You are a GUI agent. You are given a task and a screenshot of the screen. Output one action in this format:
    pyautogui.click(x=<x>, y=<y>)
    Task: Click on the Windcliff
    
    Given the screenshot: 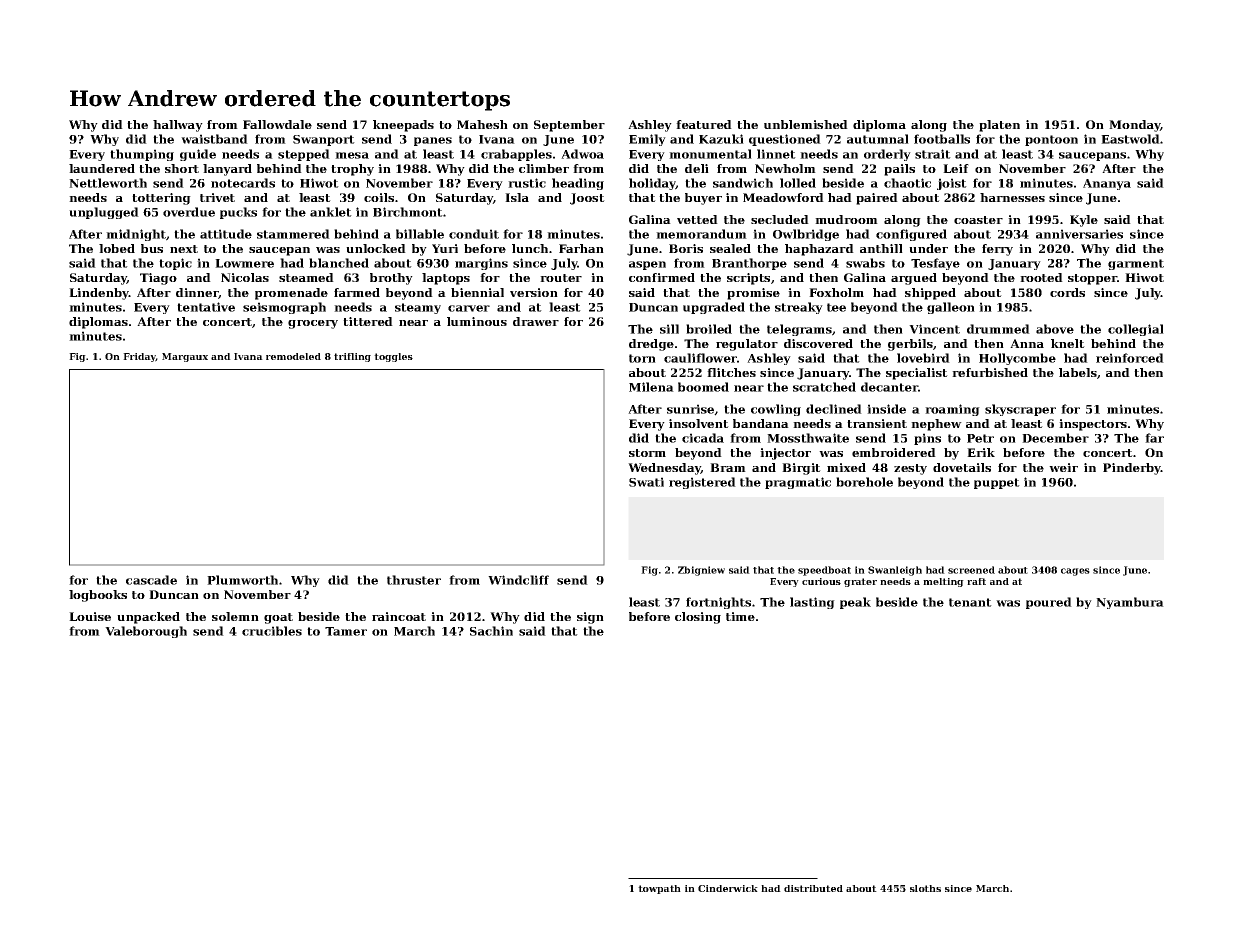 What is the action you would take?
    pyautogui.click(x=518, y=580)
